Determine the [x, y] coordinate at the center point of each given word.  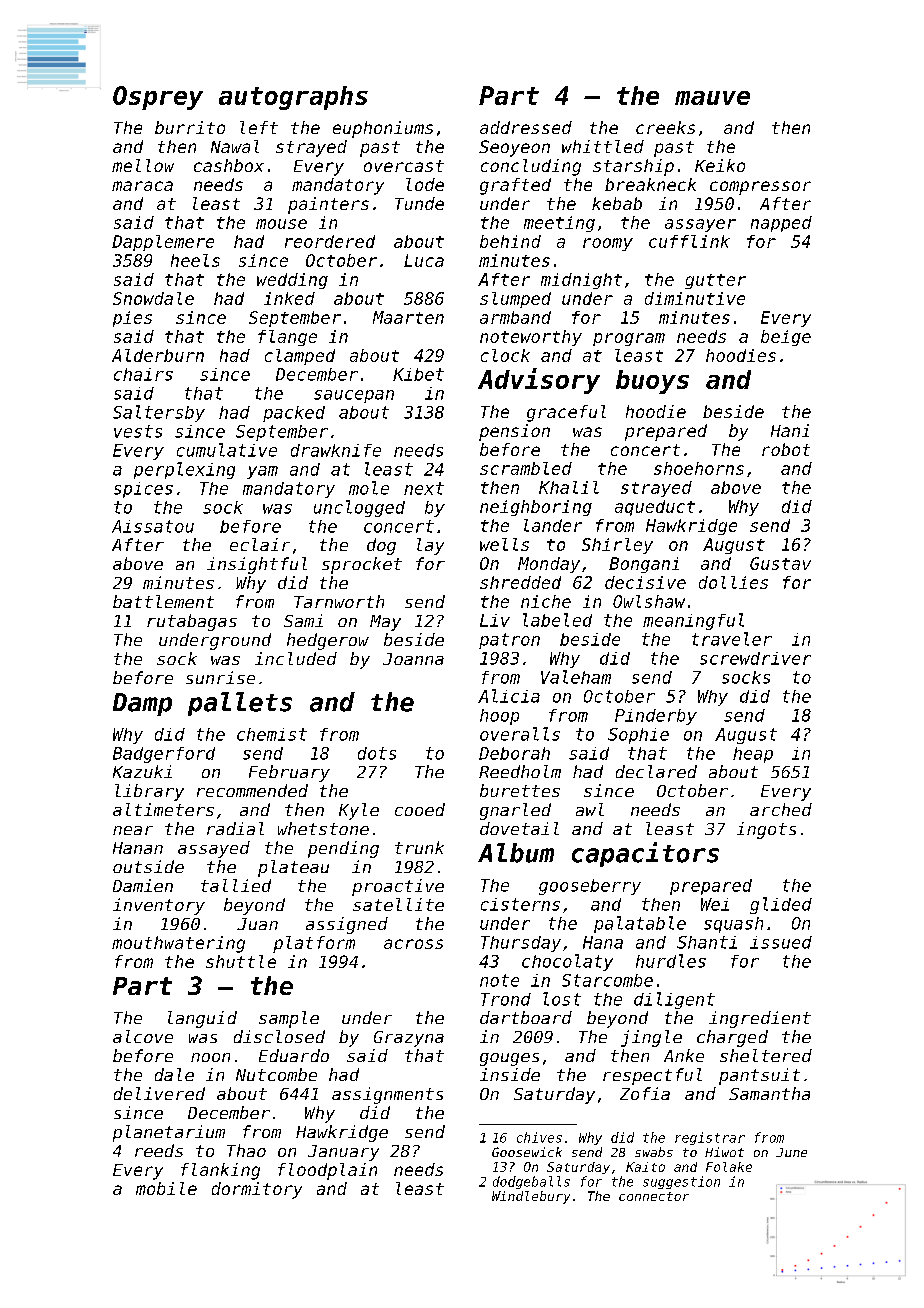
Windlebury [531, 1197]
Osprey [158, 98]
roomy [608, 244]
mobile [166, 1188]
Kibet [418, 374]
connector [654, 1196]
